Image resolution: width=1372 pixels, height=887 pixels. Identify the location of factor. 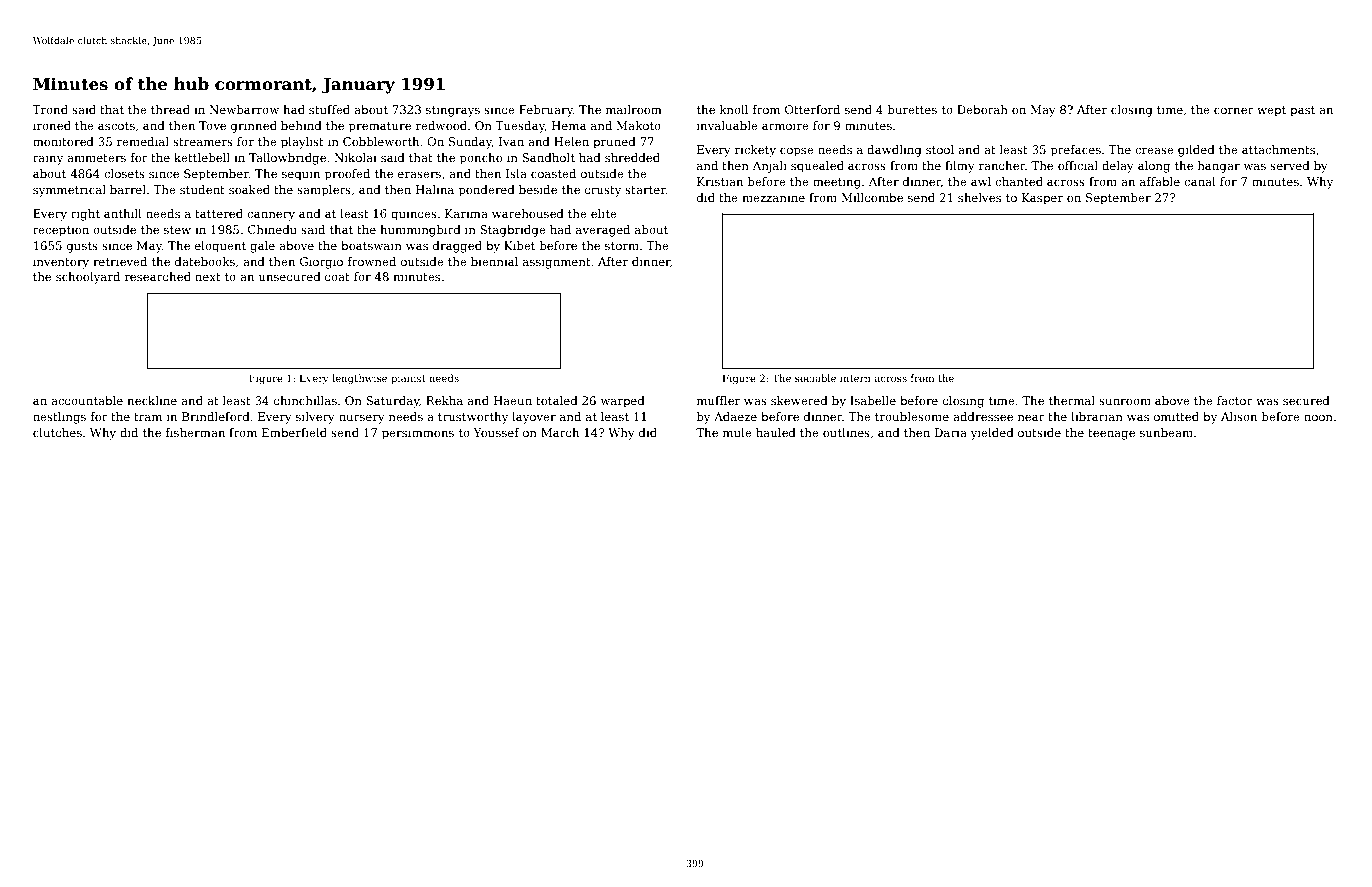
(1235, 400).
